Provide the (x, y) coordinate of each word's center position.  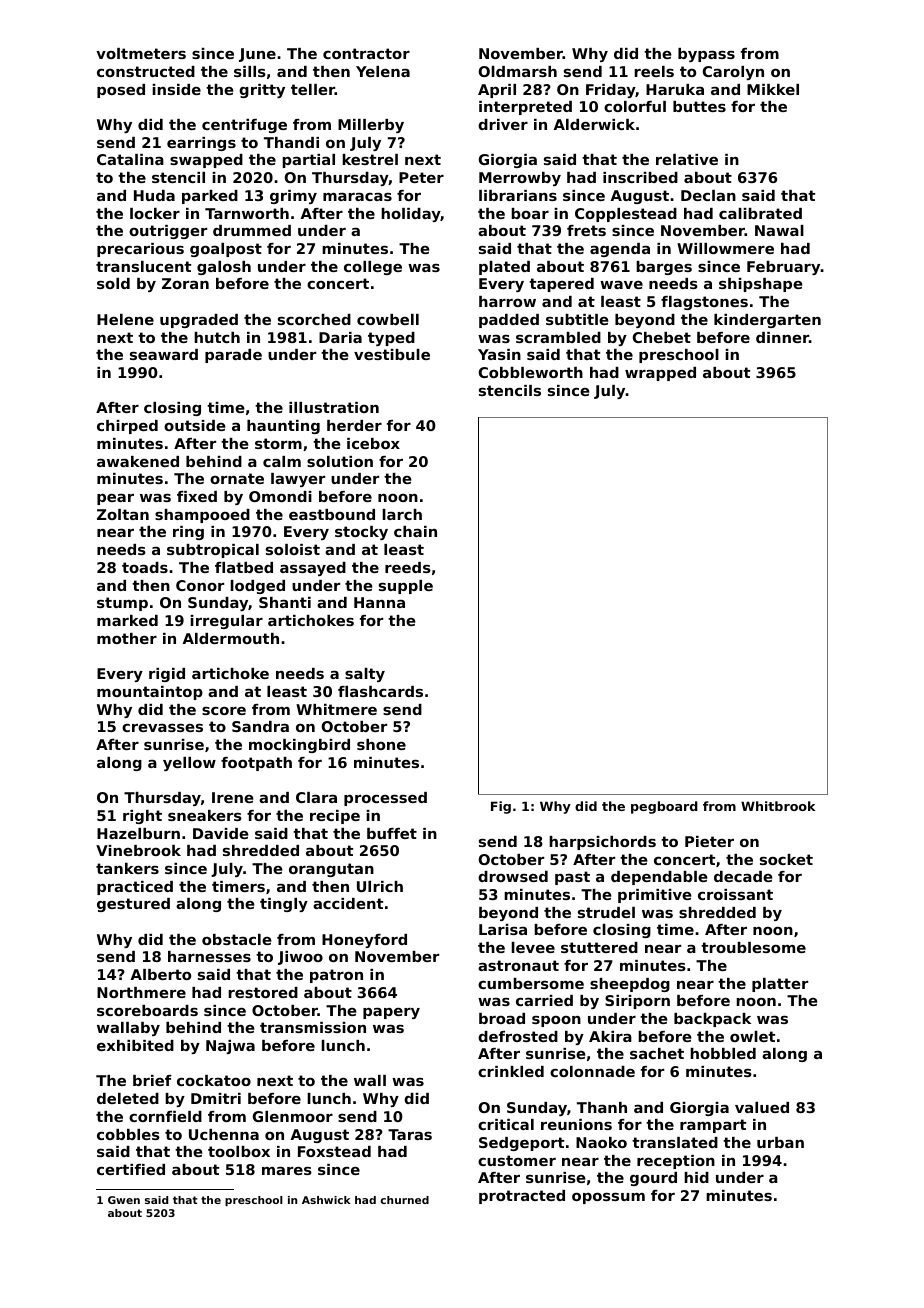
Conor (200, 585)
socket (786, 859)
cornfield (165, 1116)
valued (762, 1107)
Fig (501, 807)
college (373, 268)
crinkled (511, 1071)
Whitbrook (778, 806)
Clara (316, 797)
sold (113, 283)
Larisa (503, 929)
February (784, 268)
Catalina (130, 159)
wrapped (660, 374)
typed (391, 339)
